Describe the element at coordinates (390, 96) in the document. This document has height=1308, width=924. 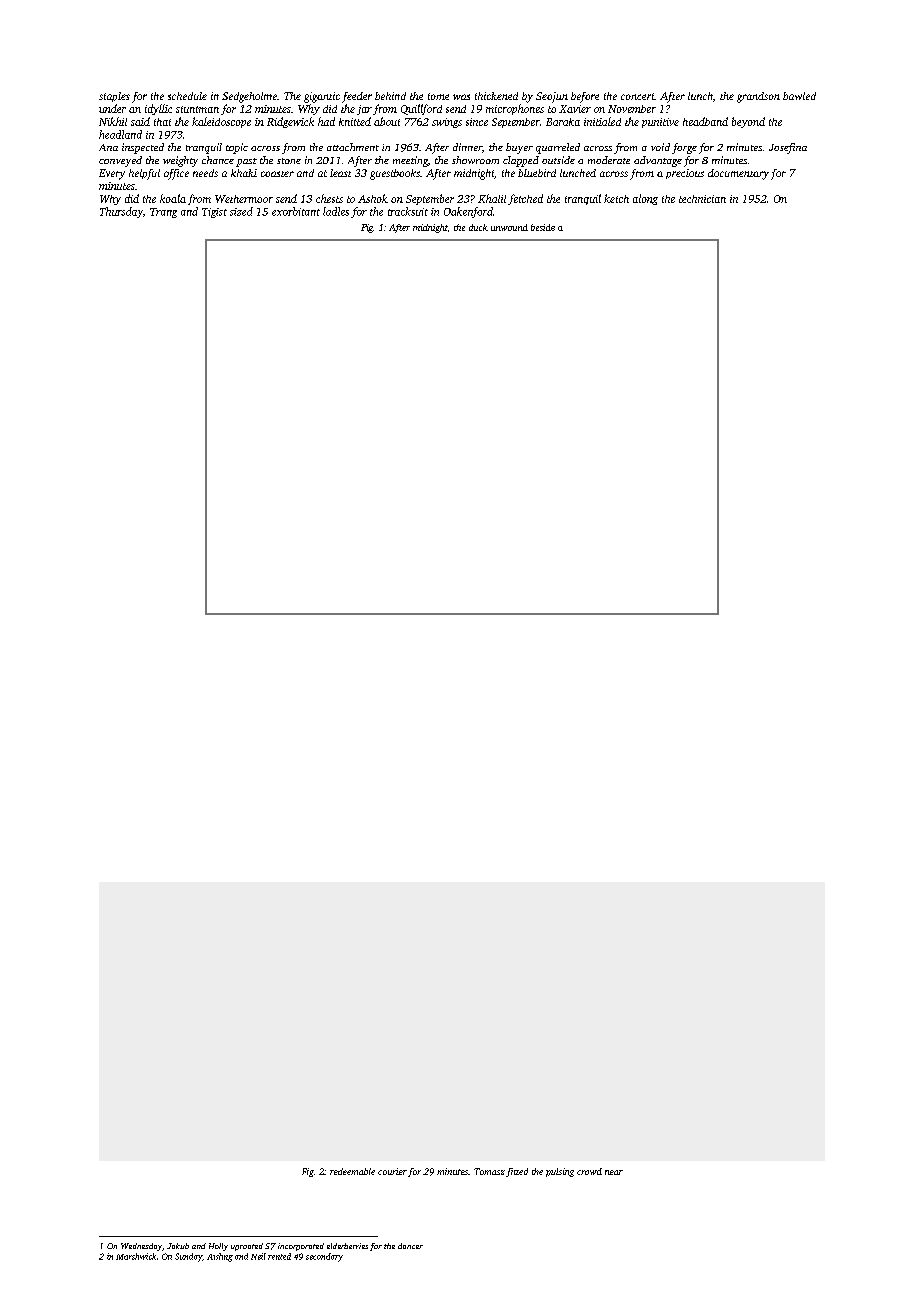
I see `behind` at that location.
